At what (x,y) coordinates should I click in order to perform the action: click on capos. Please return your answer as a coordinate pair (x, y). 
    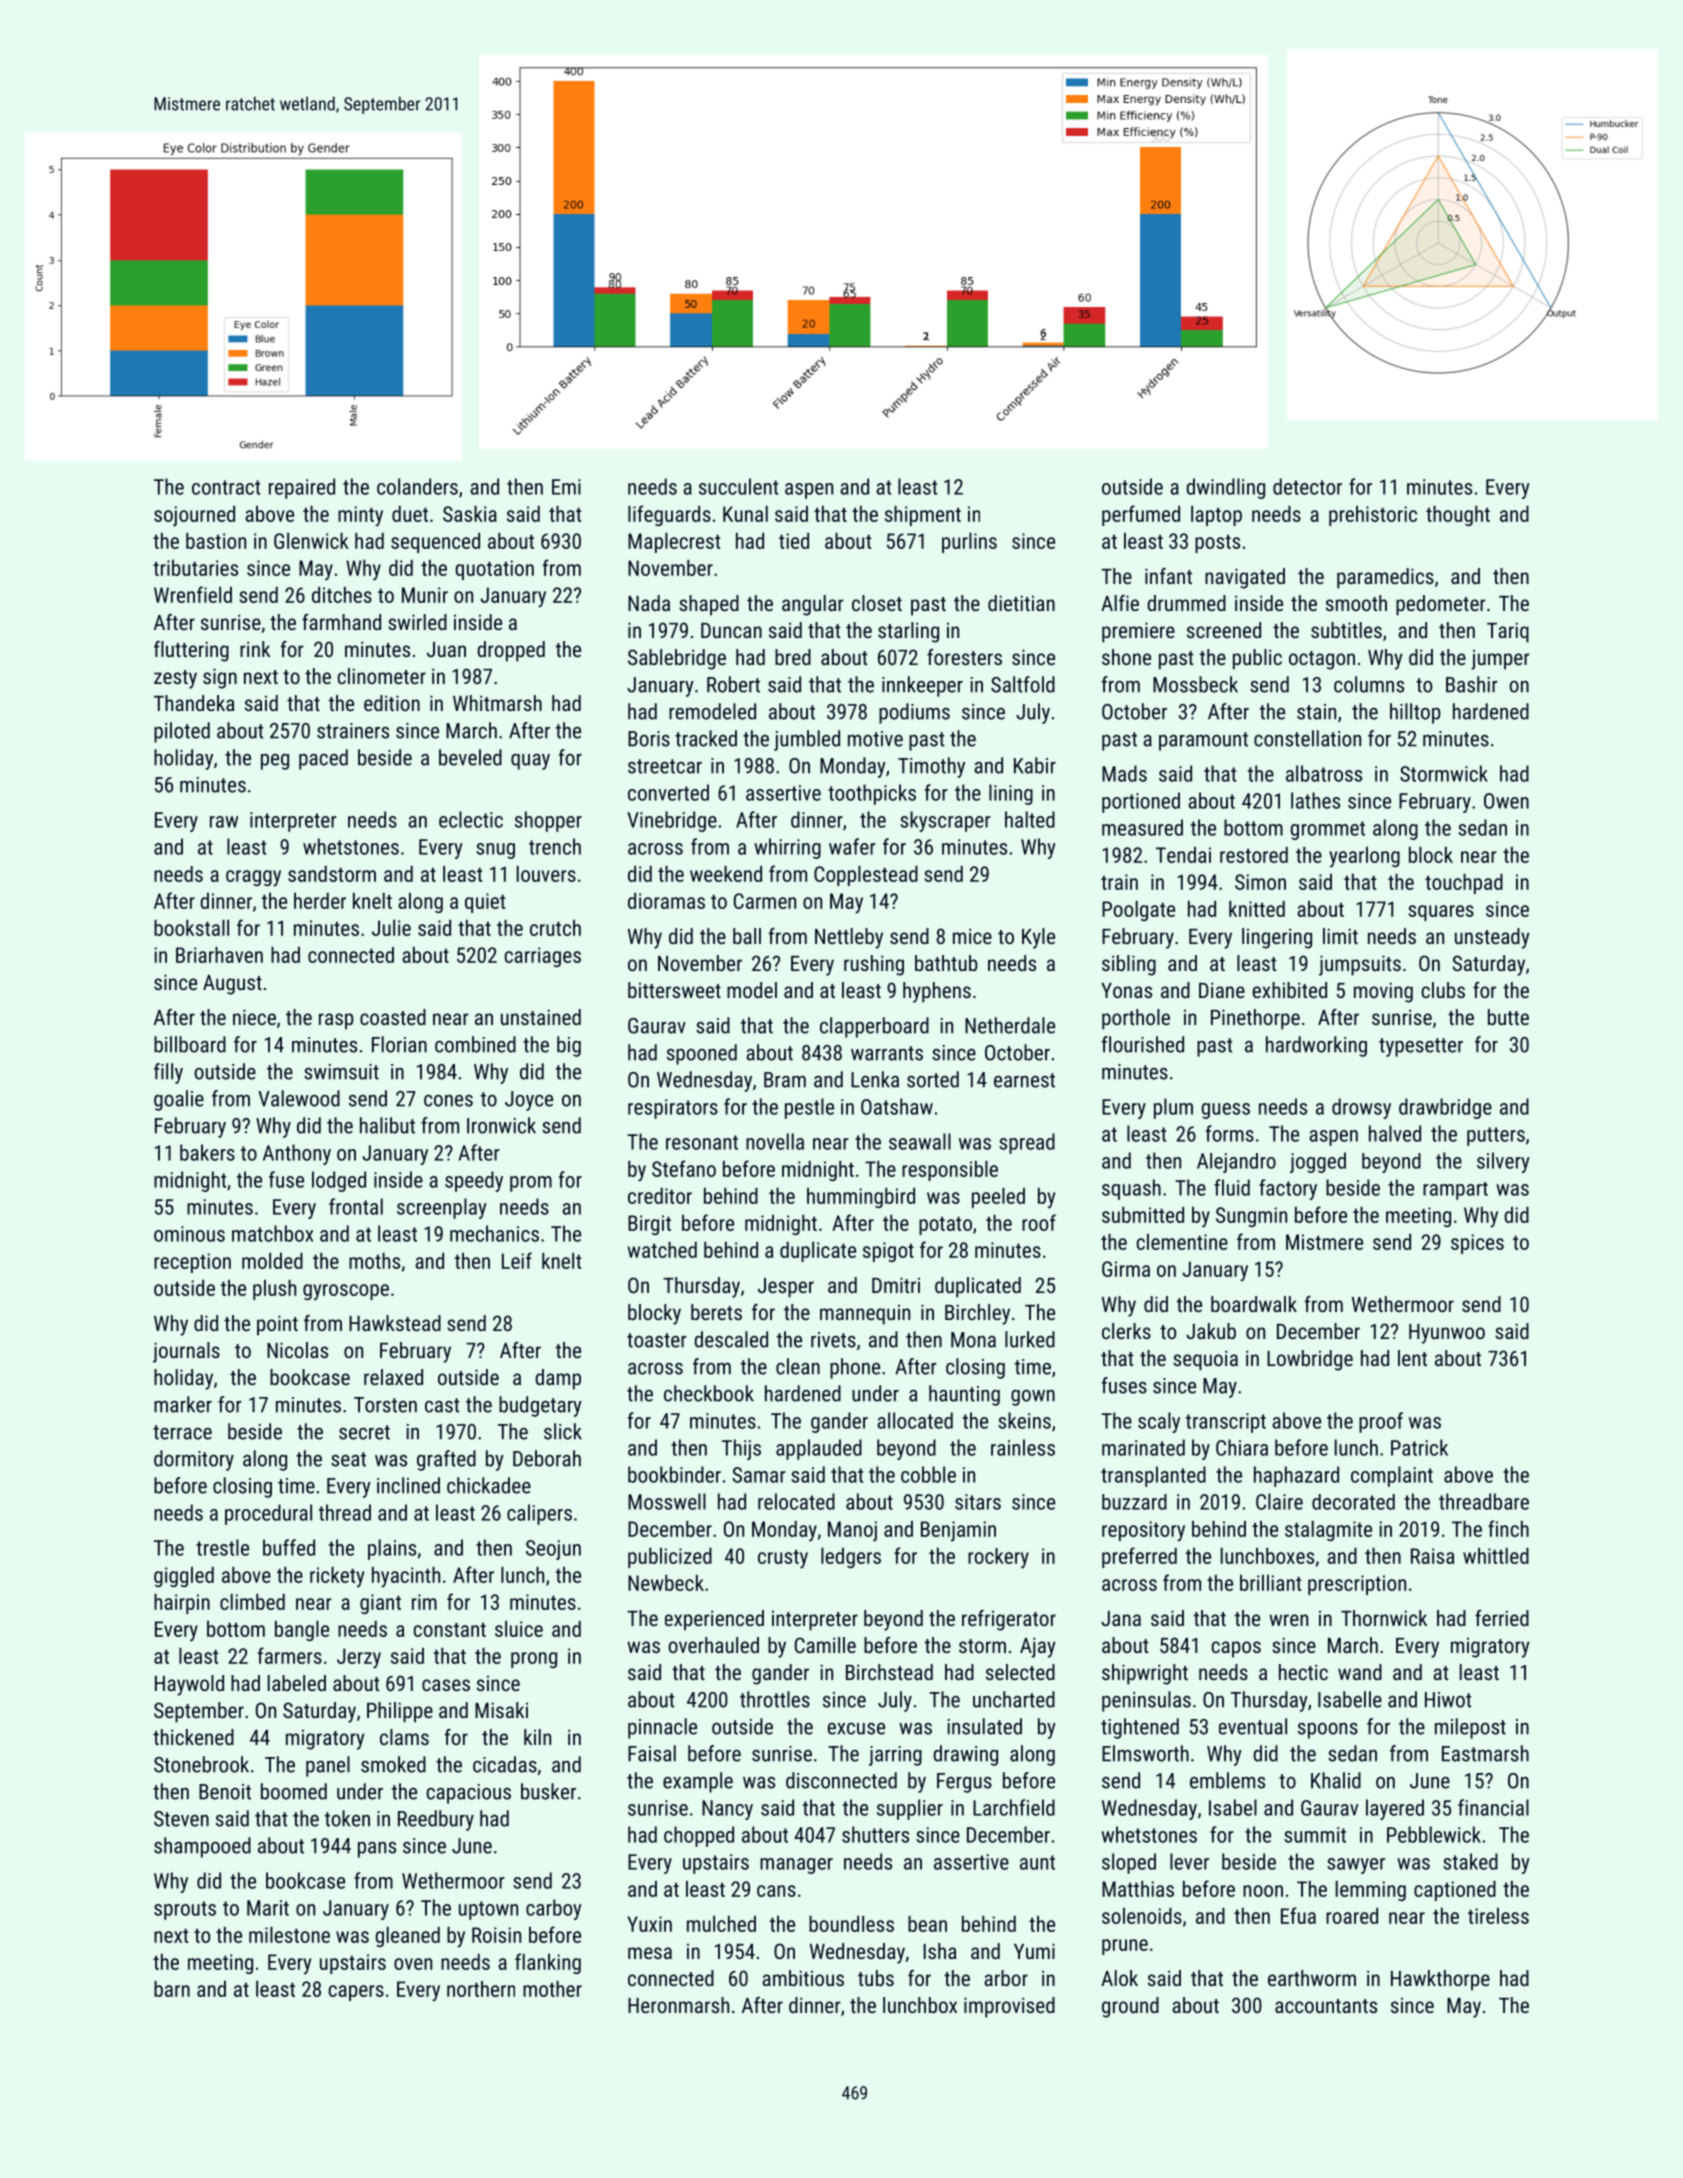
    Looking at the image, I should click on (1236, 1649).
